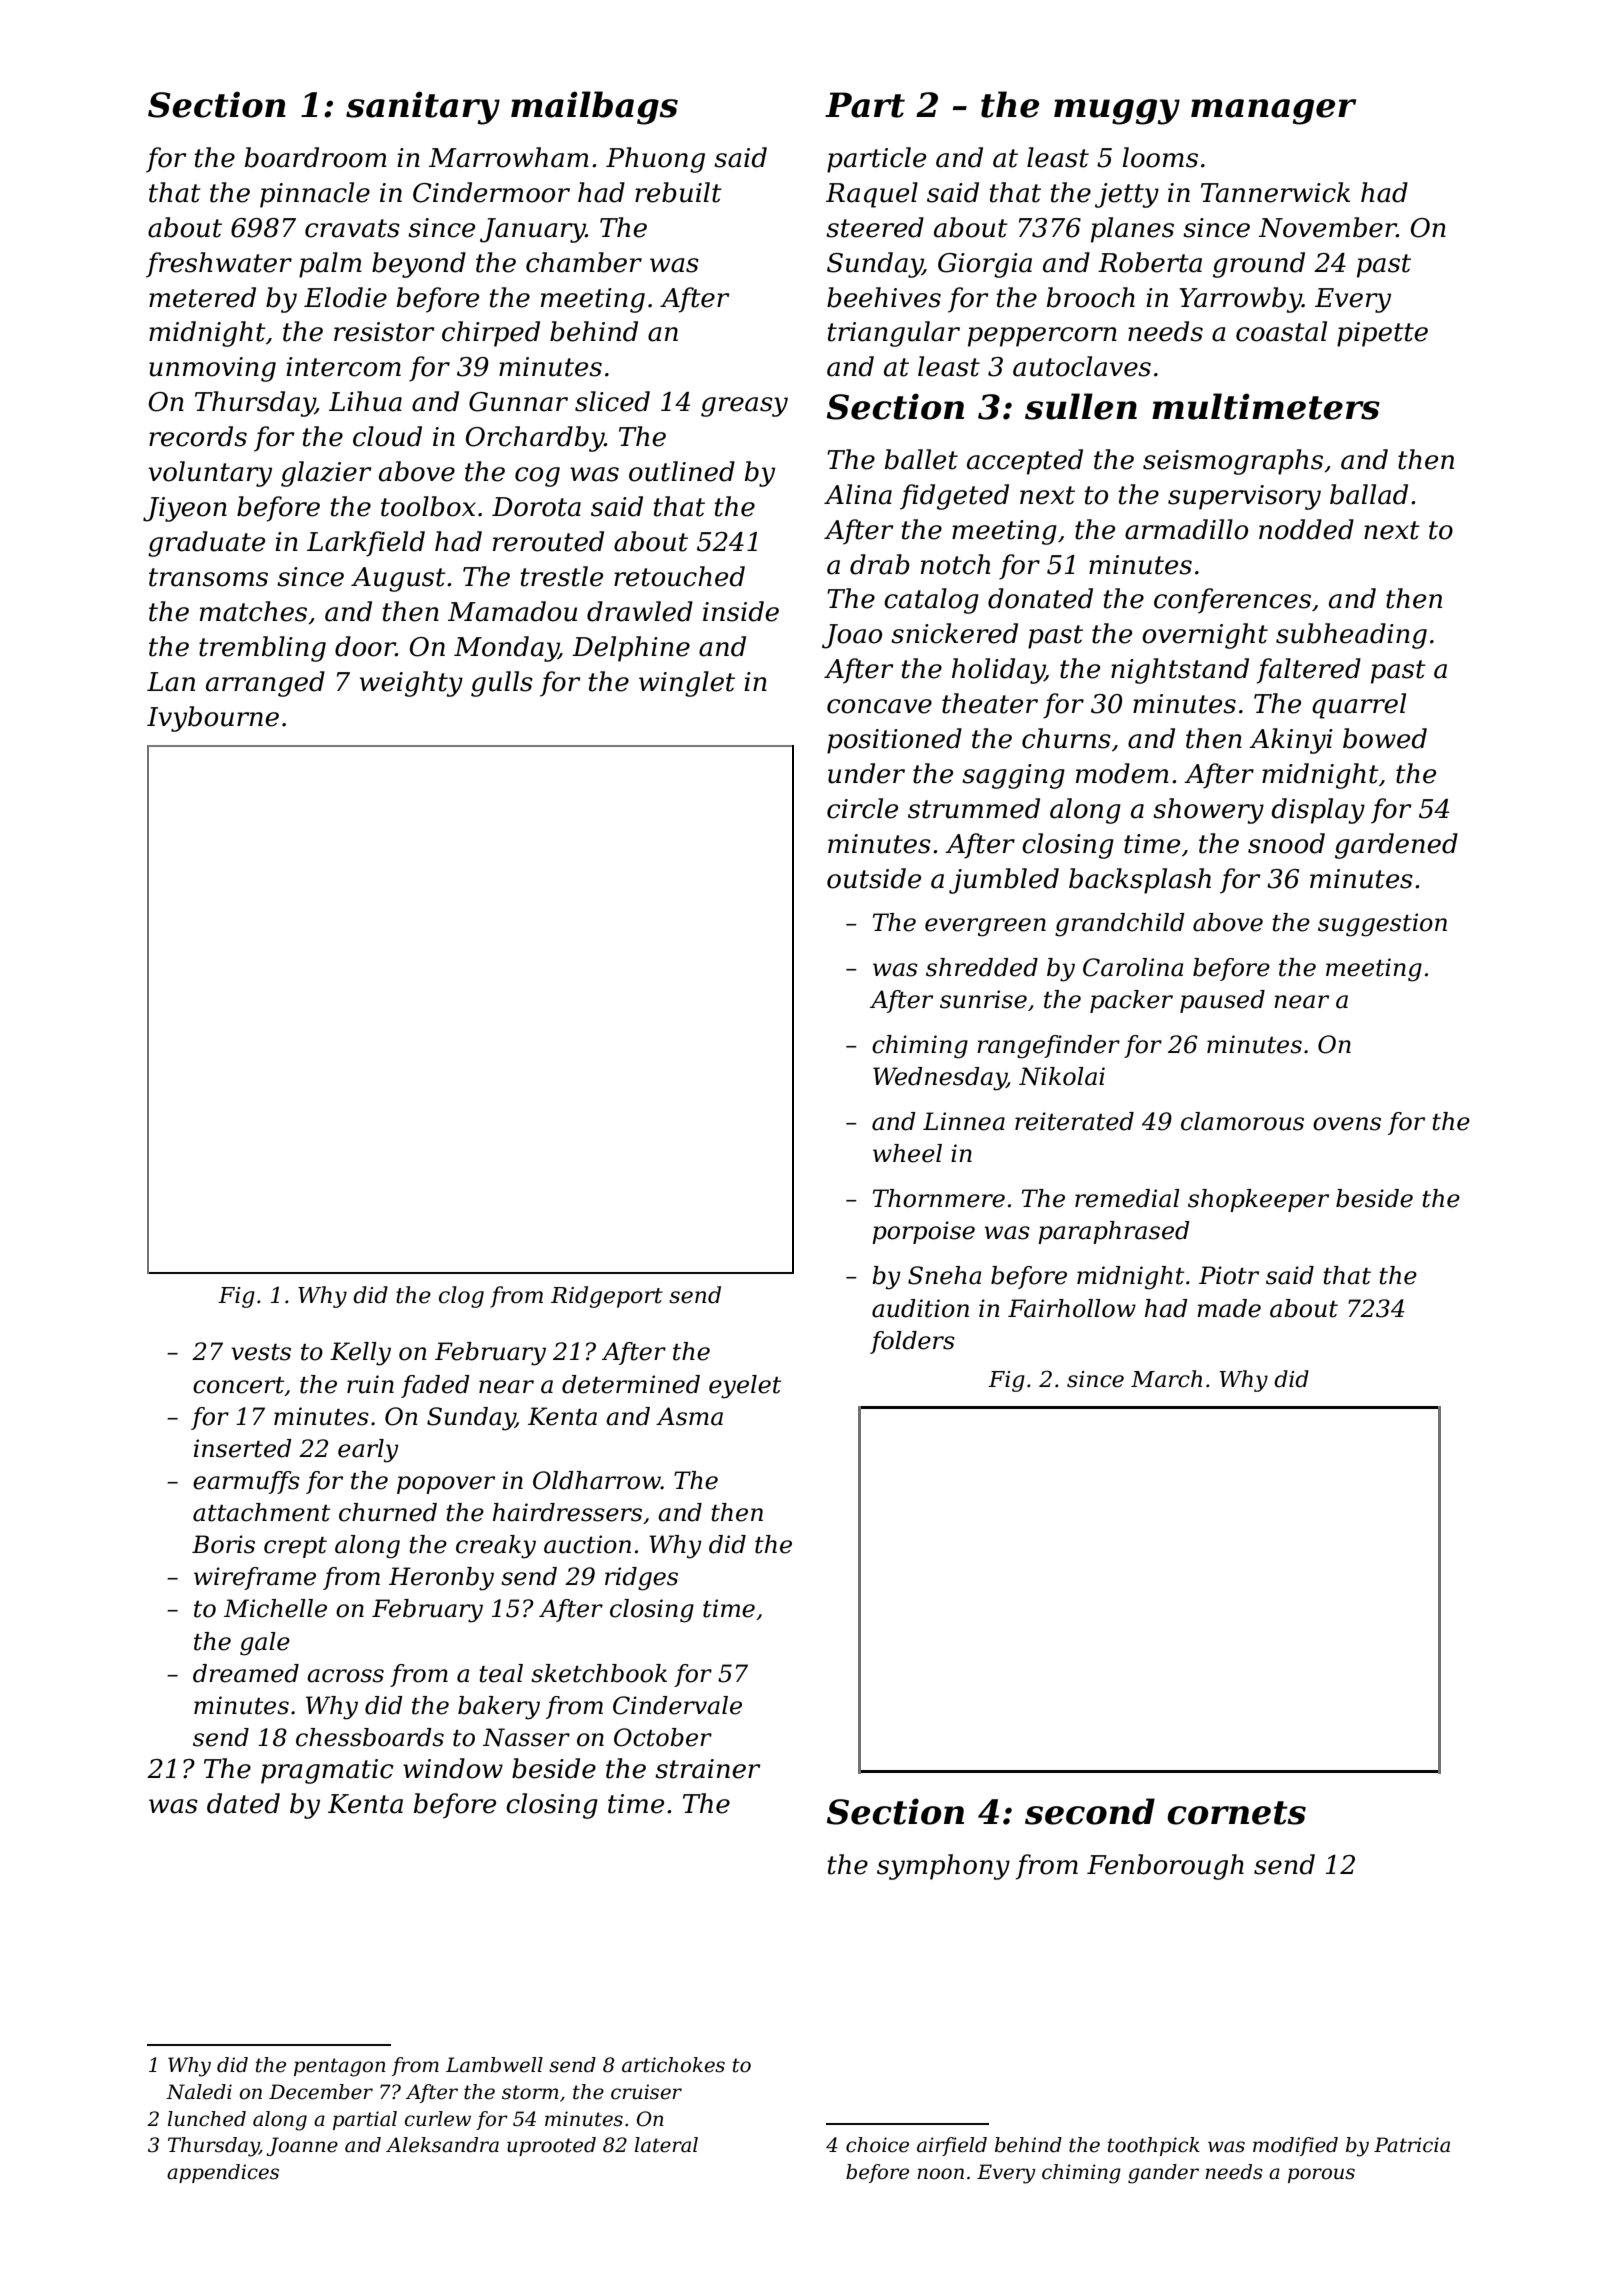  Describe the element at coordinates (872, 195) in the screenshot. I see `Raquel` at that location.
